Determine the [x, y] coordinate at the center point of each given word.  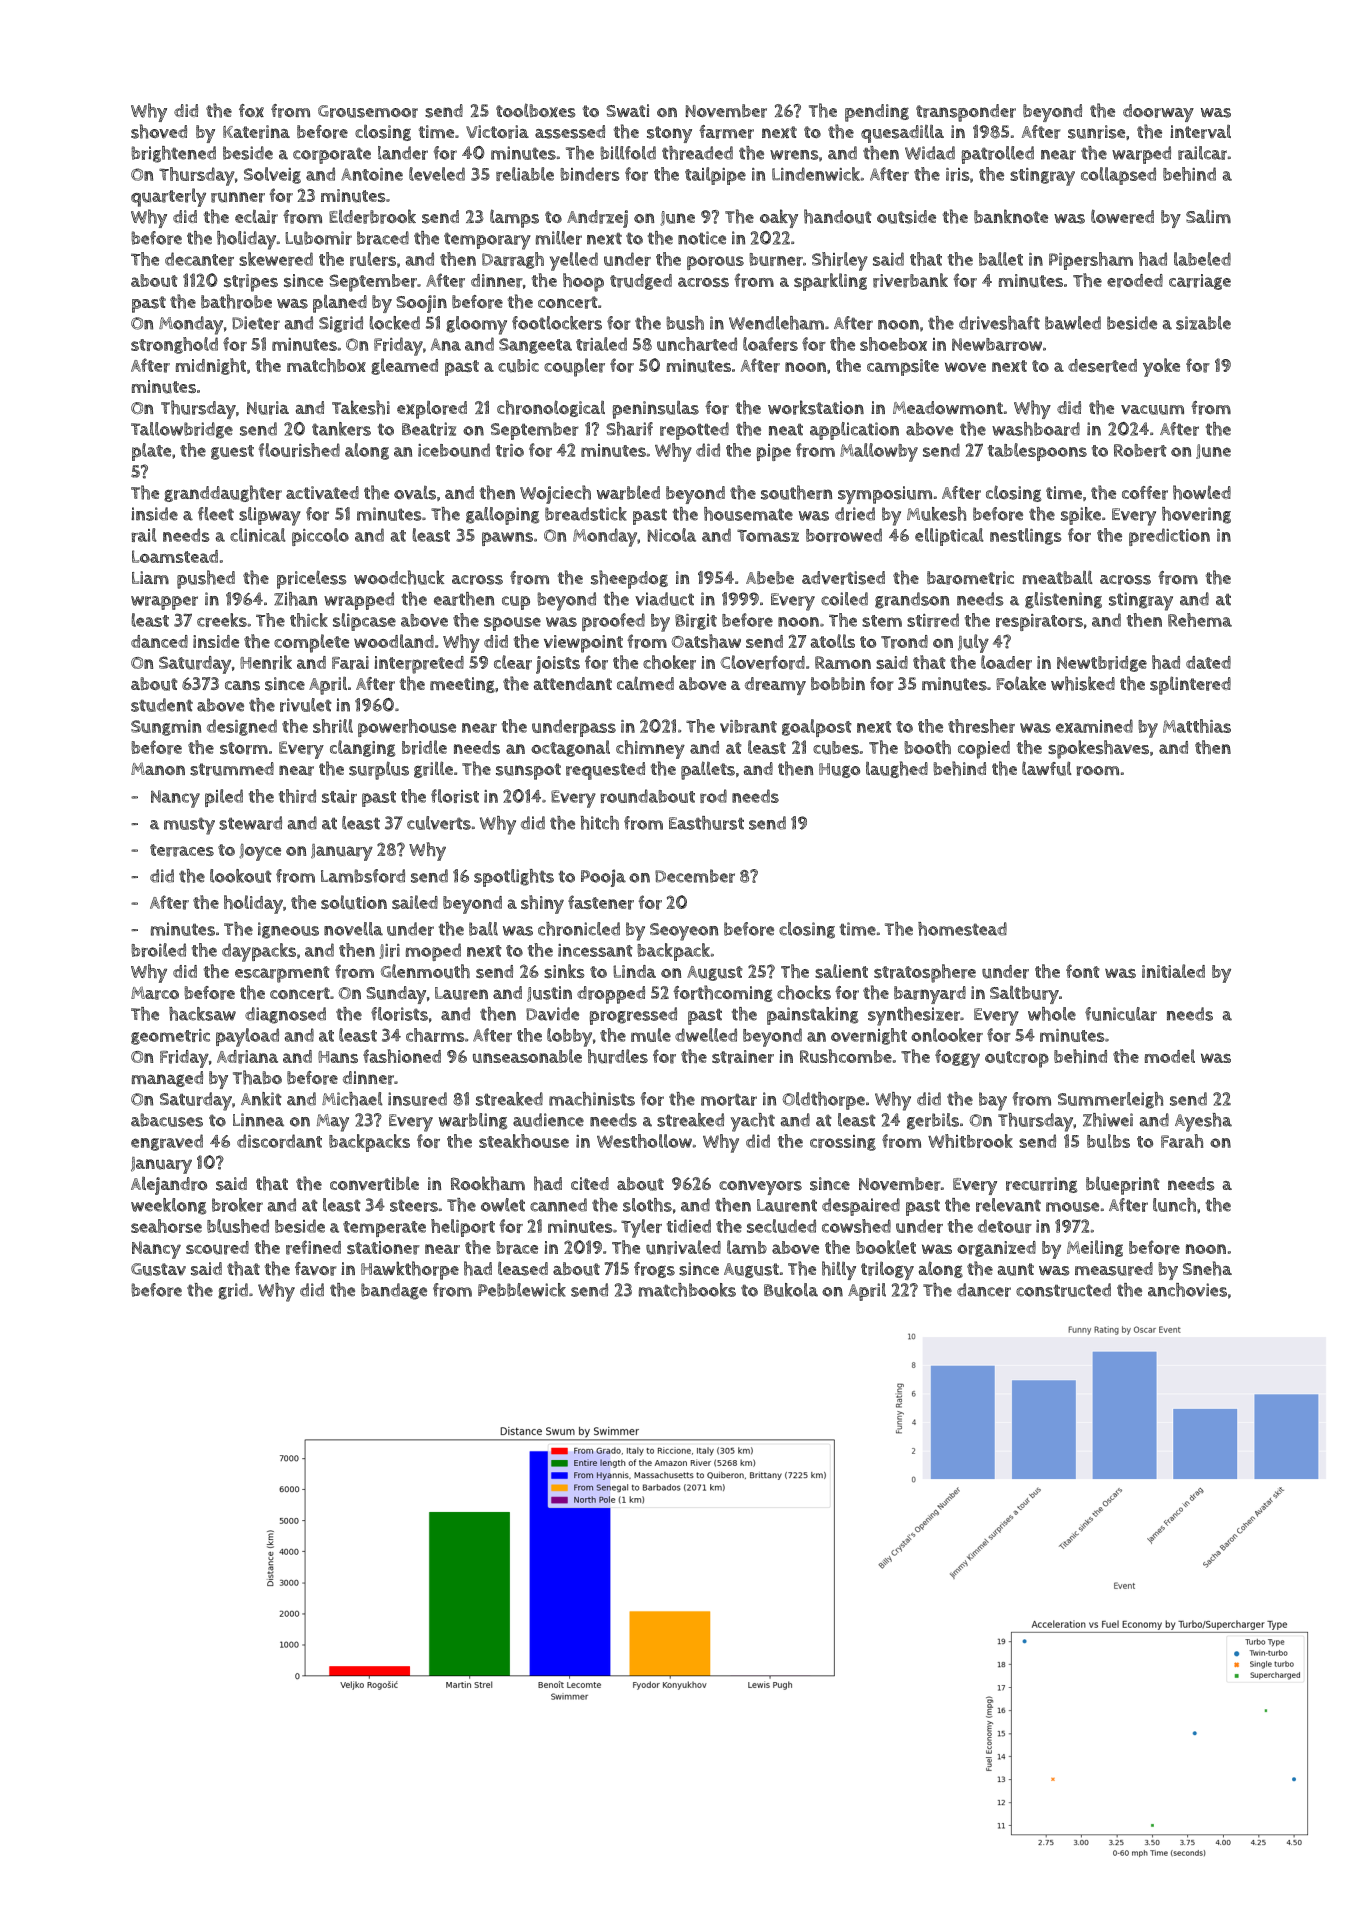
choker [669, 662]
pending [877, 113]
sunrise [1096, 132]
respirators [1039, 622]
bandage [394, 1291]
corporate [332, 155]
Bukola [791, 1290]
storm [244, 748]
